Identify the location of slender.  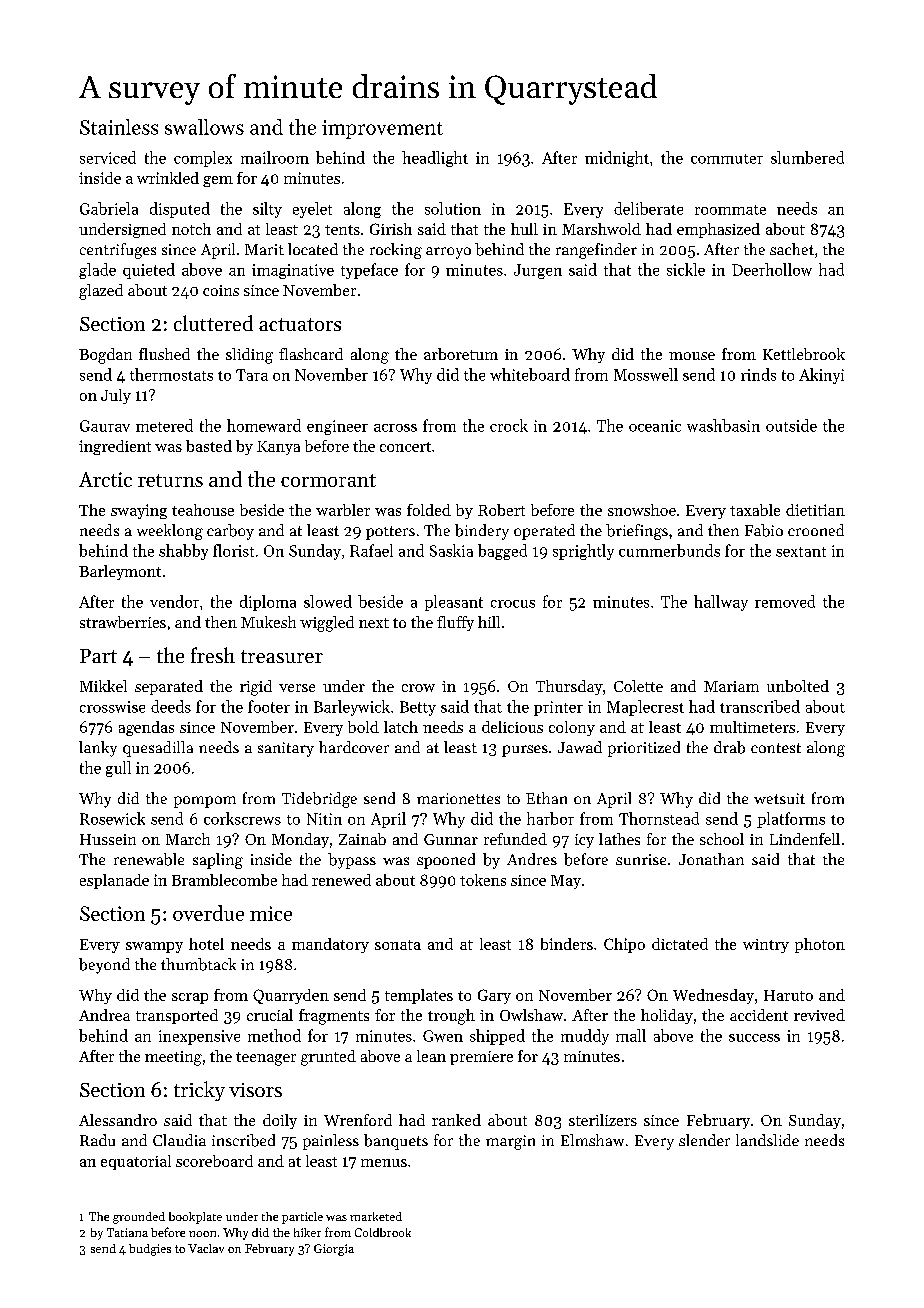
(704, 1140).
